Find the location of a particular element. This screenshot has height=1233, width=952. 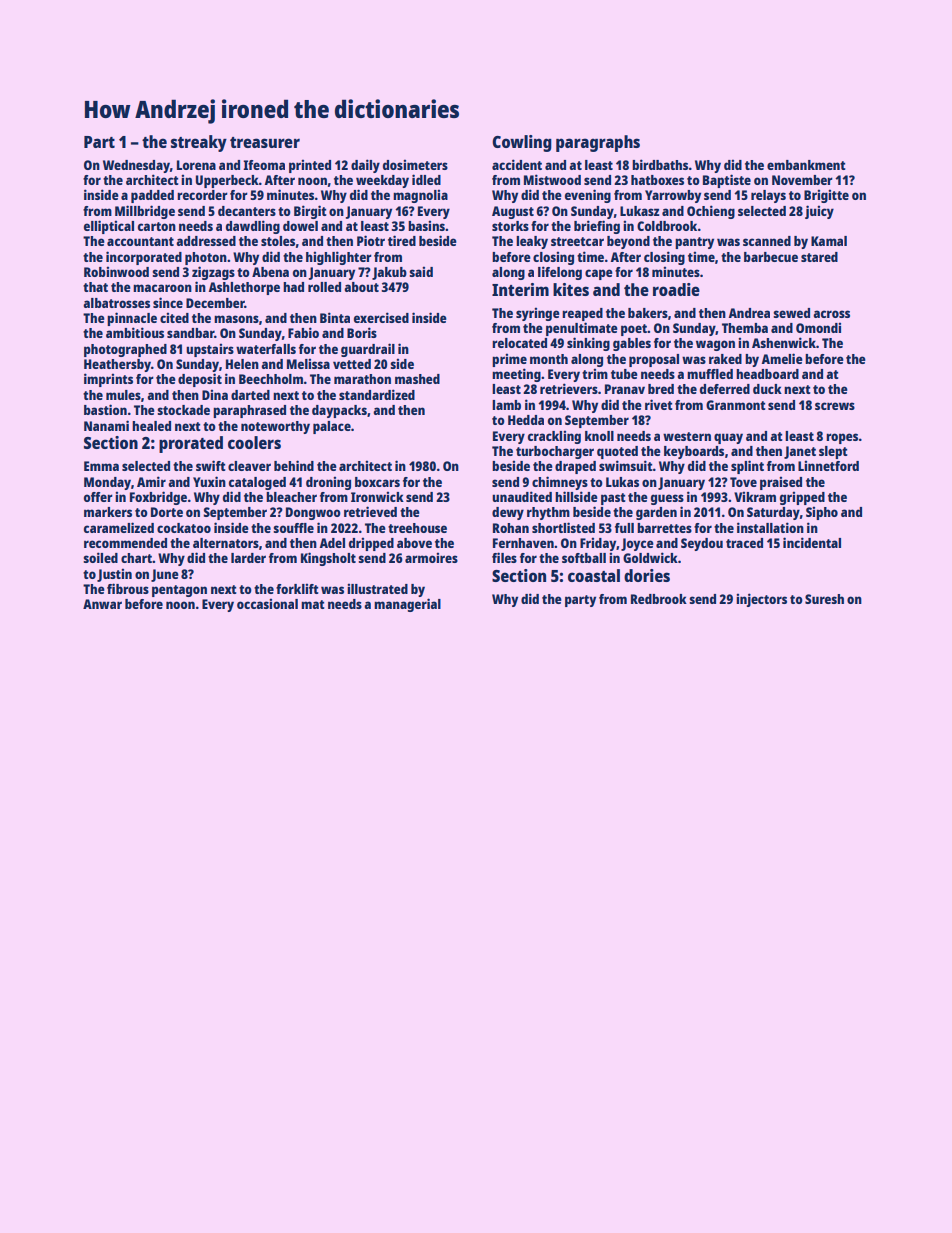

exercised is located at coordinates (381, 317).
